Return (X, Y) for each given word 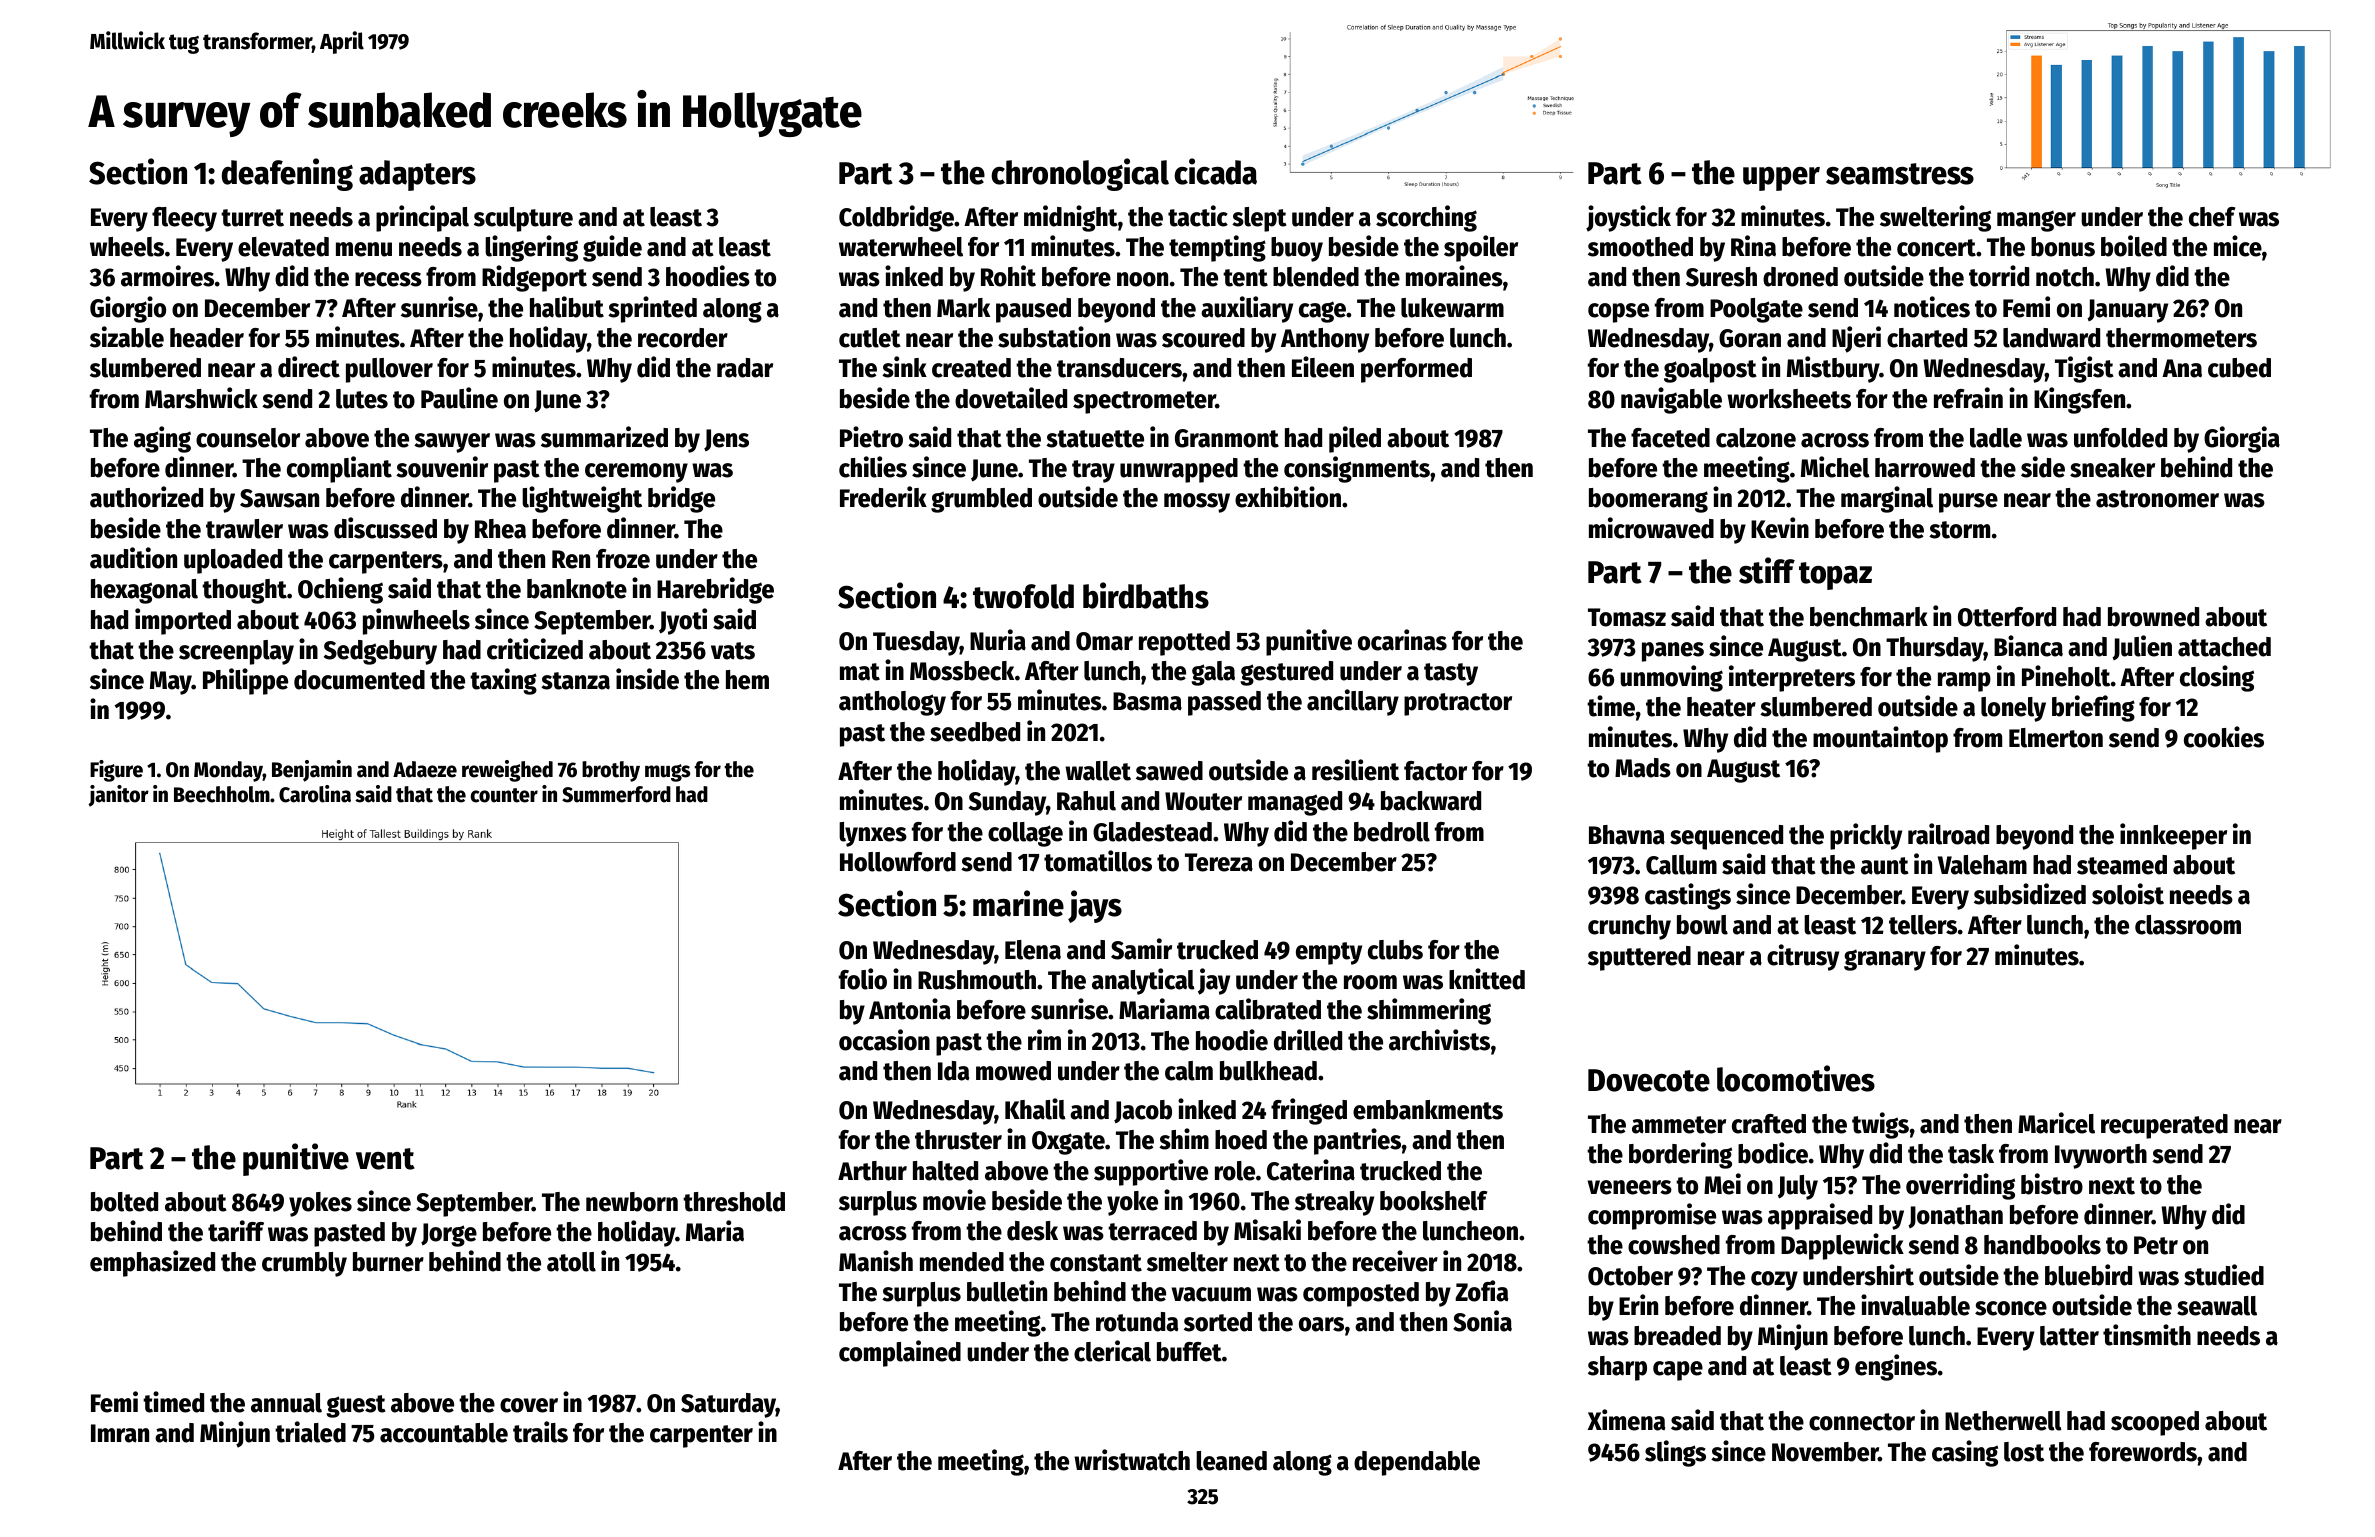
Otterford (2007, 617)
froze (623, 559)
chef (2212, 217)
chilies (873, 467)
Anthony (1325, 340)
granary (1885, 960)
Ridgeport (534, 278)
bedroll (1392, 832)
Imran (120, 1433)
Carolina (315, 794)
